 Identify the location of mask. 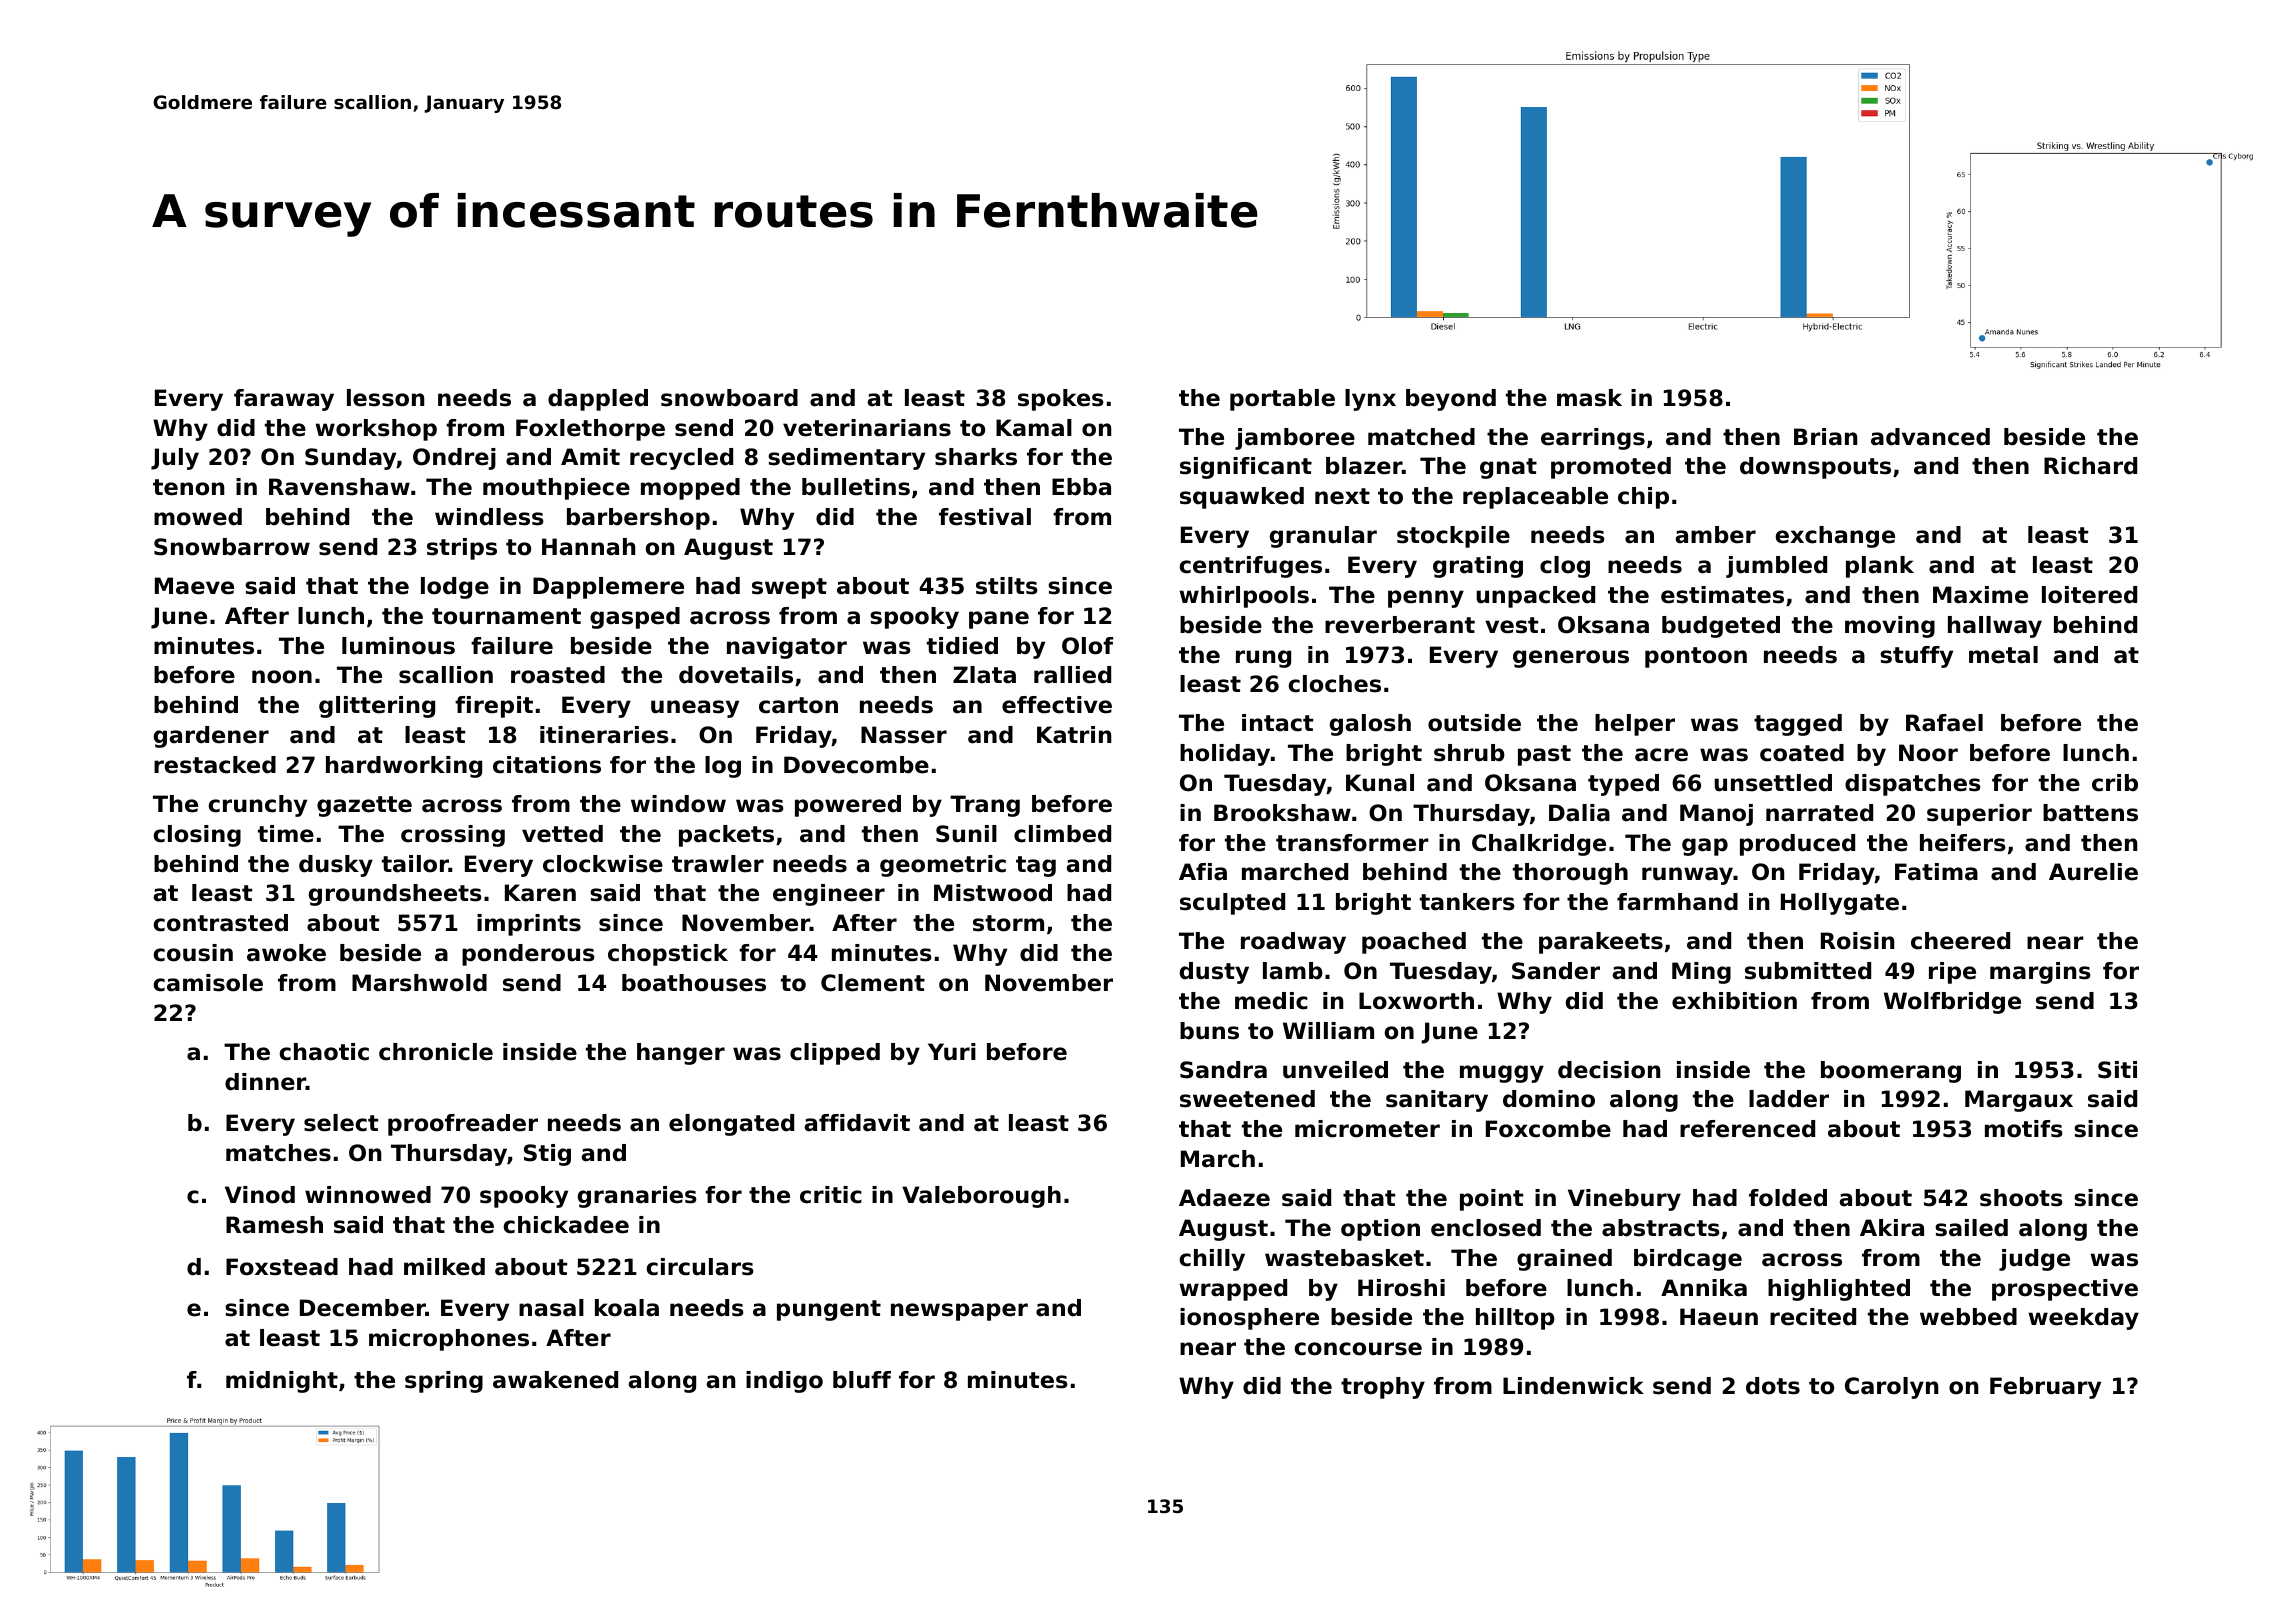
(1589, 398).
